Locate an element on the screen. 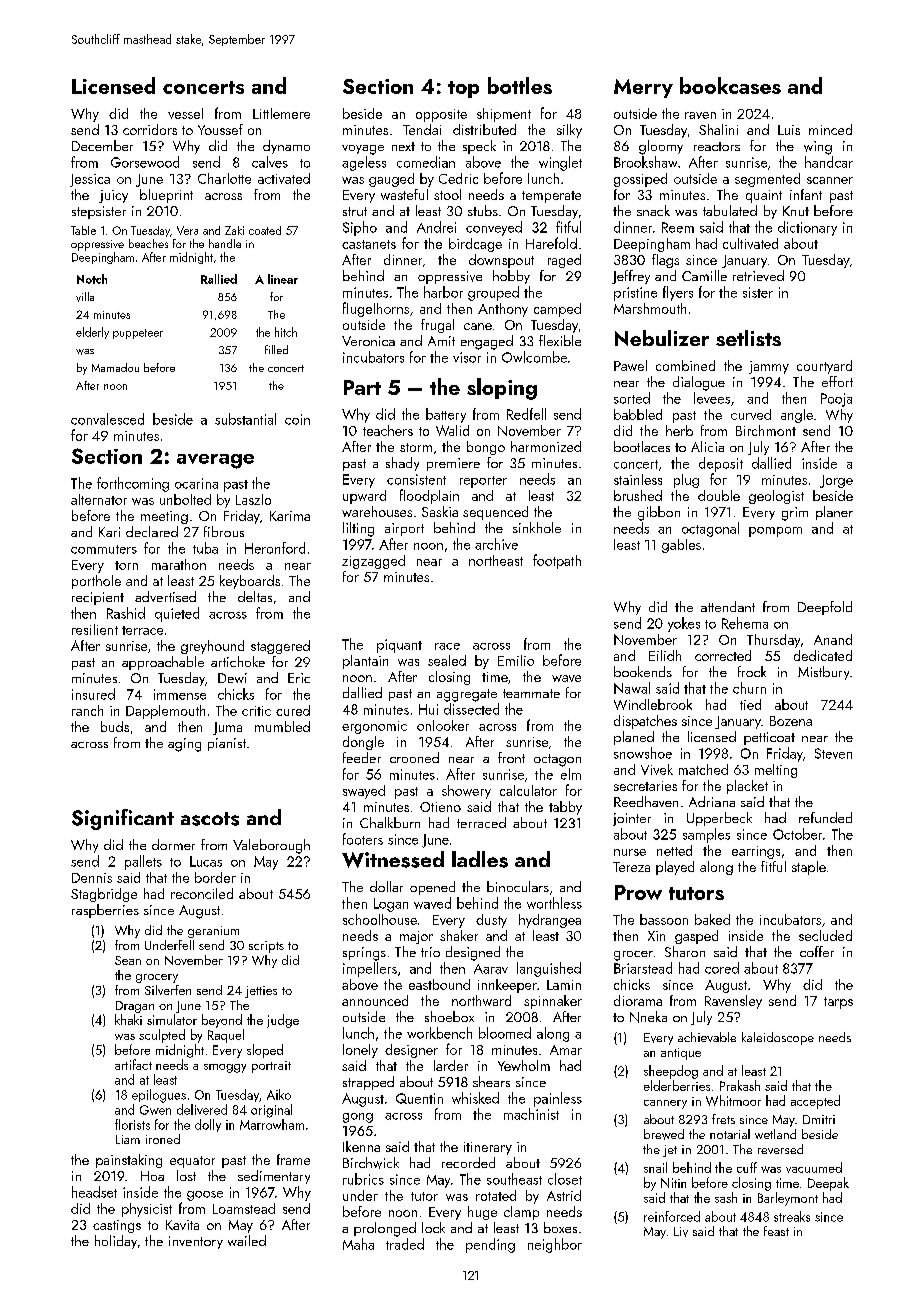  feast is located at coordinates (776, 1231).
